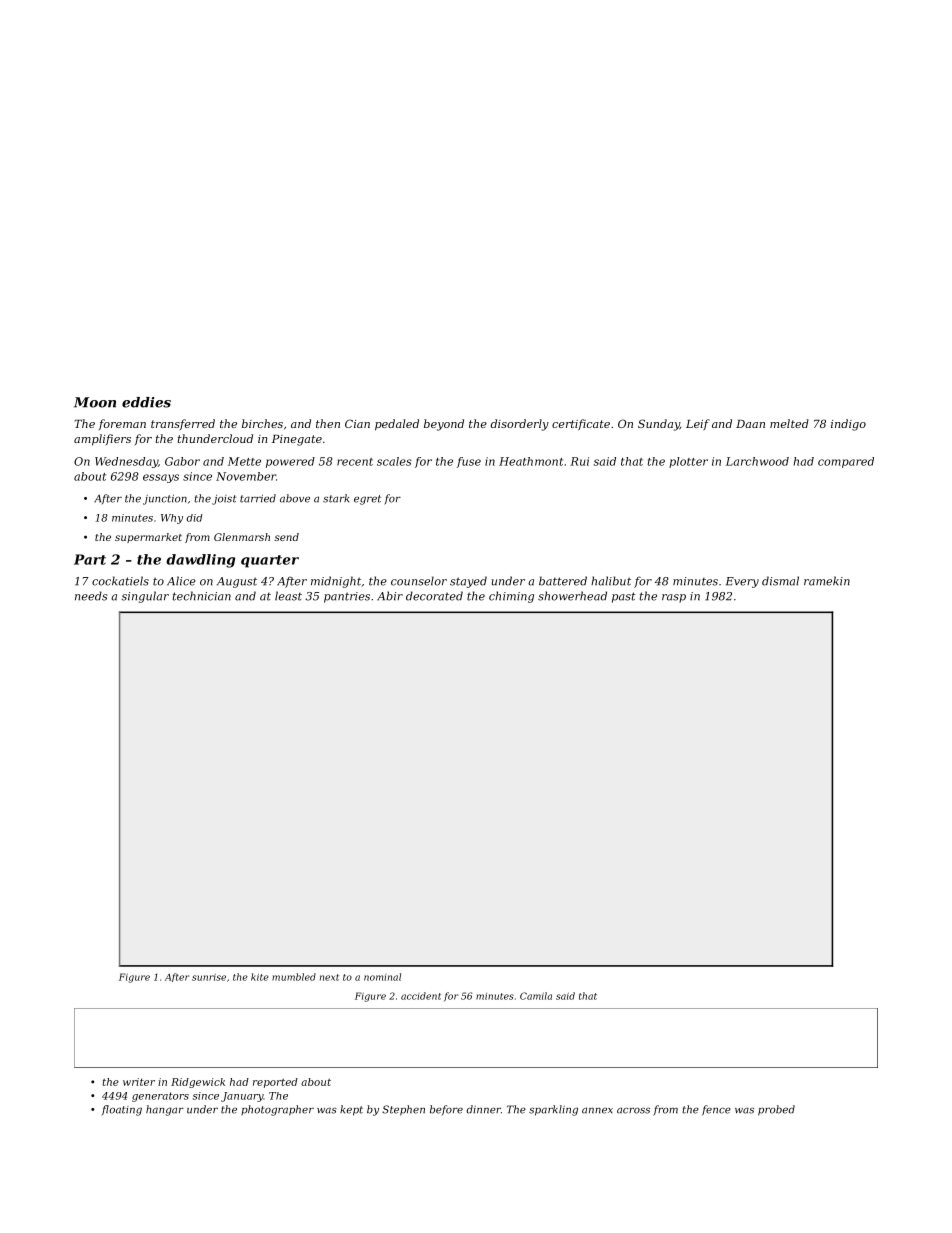 The height and width of the screenshot is (1233, 952). Describe the element at coordinates (194, 518) in the screenshot. I see `did` at that location.
